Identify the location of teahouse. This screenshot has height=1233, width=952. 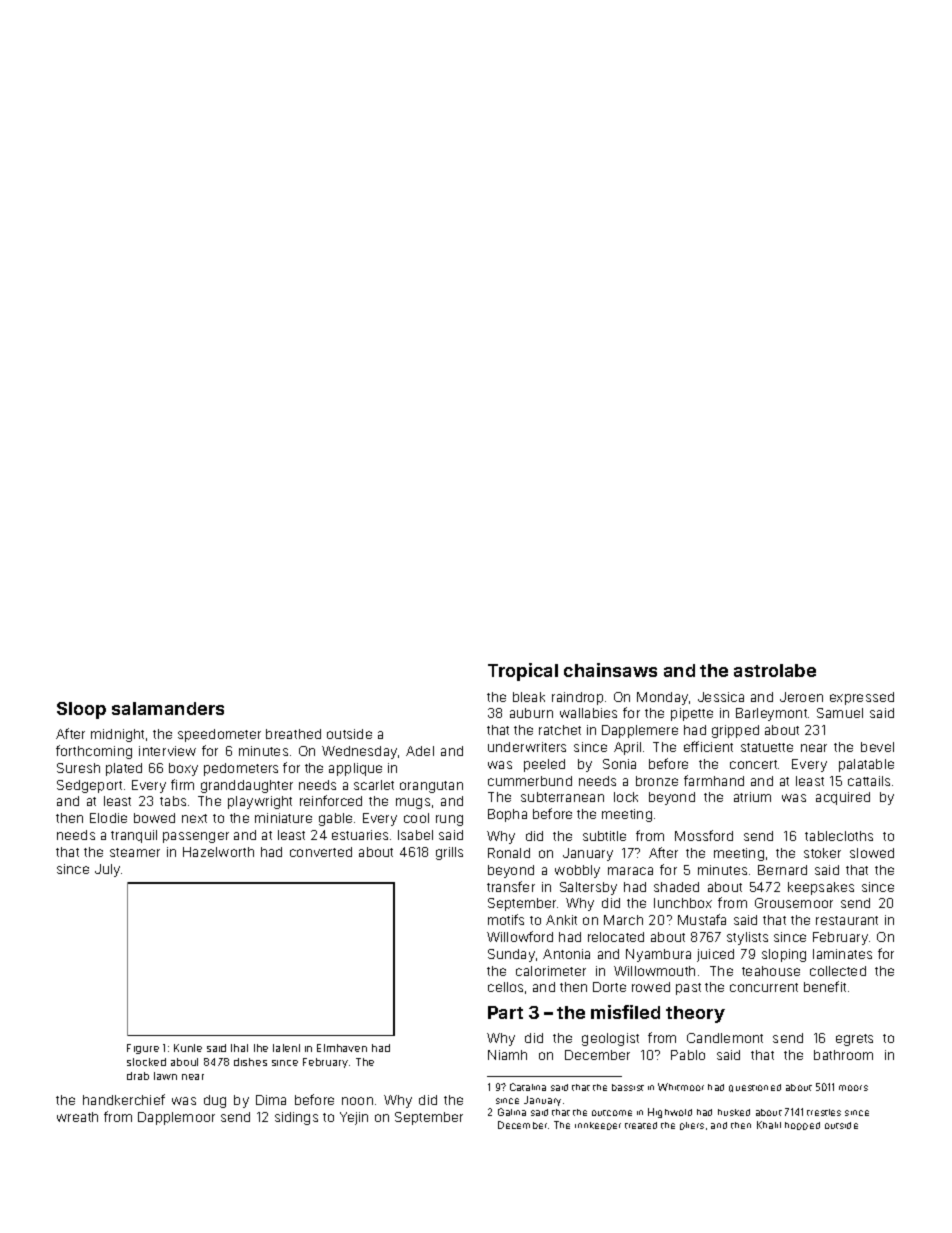
(771, 971).
